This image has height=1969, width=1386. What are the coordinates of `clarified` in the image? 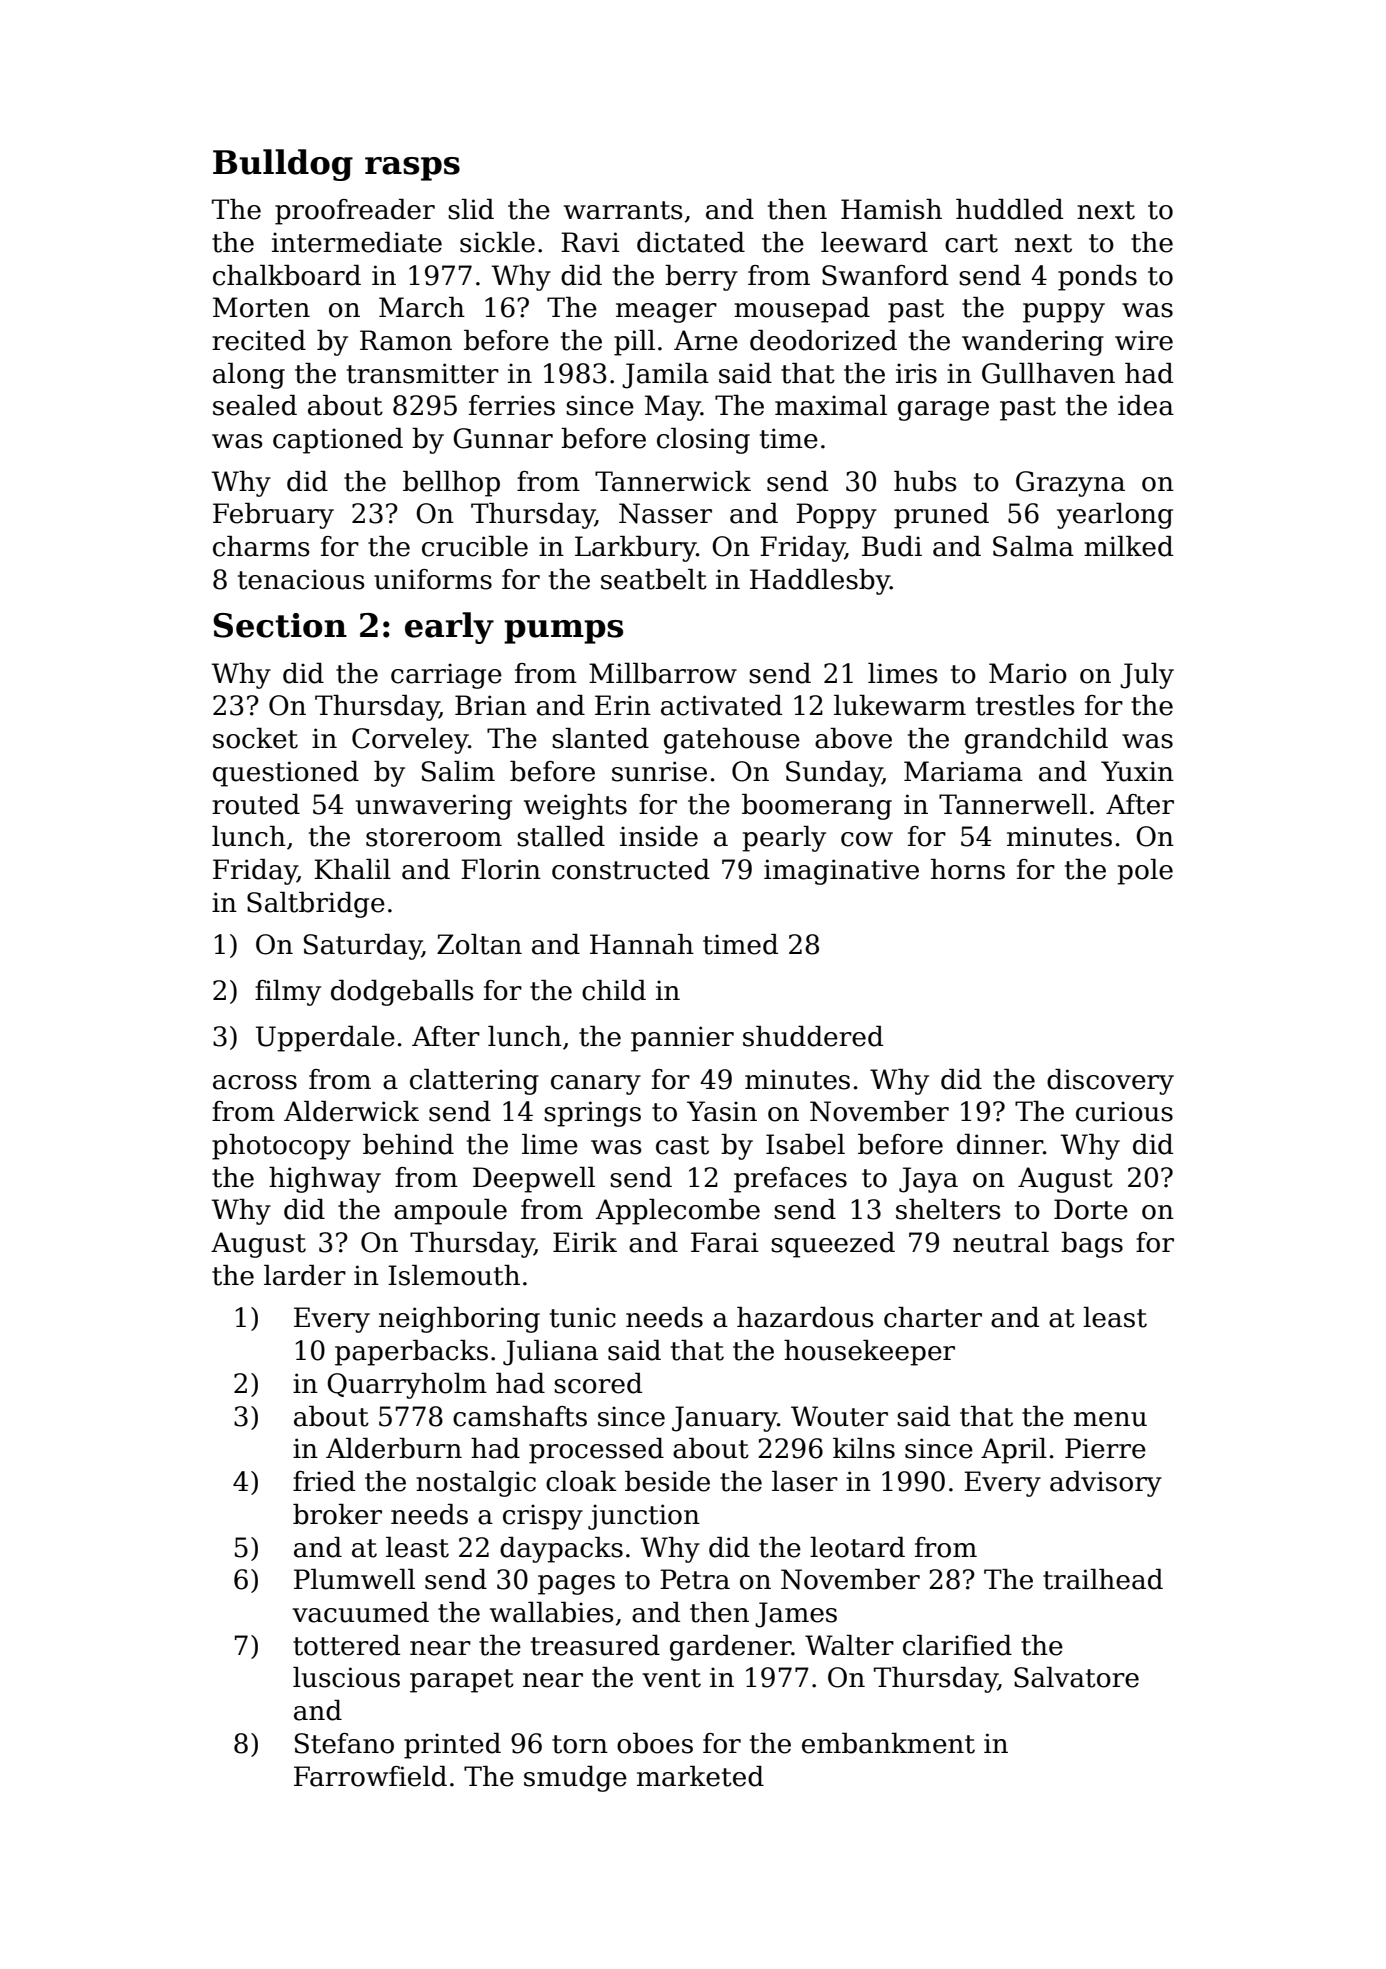 It's located at (957, 1645).
